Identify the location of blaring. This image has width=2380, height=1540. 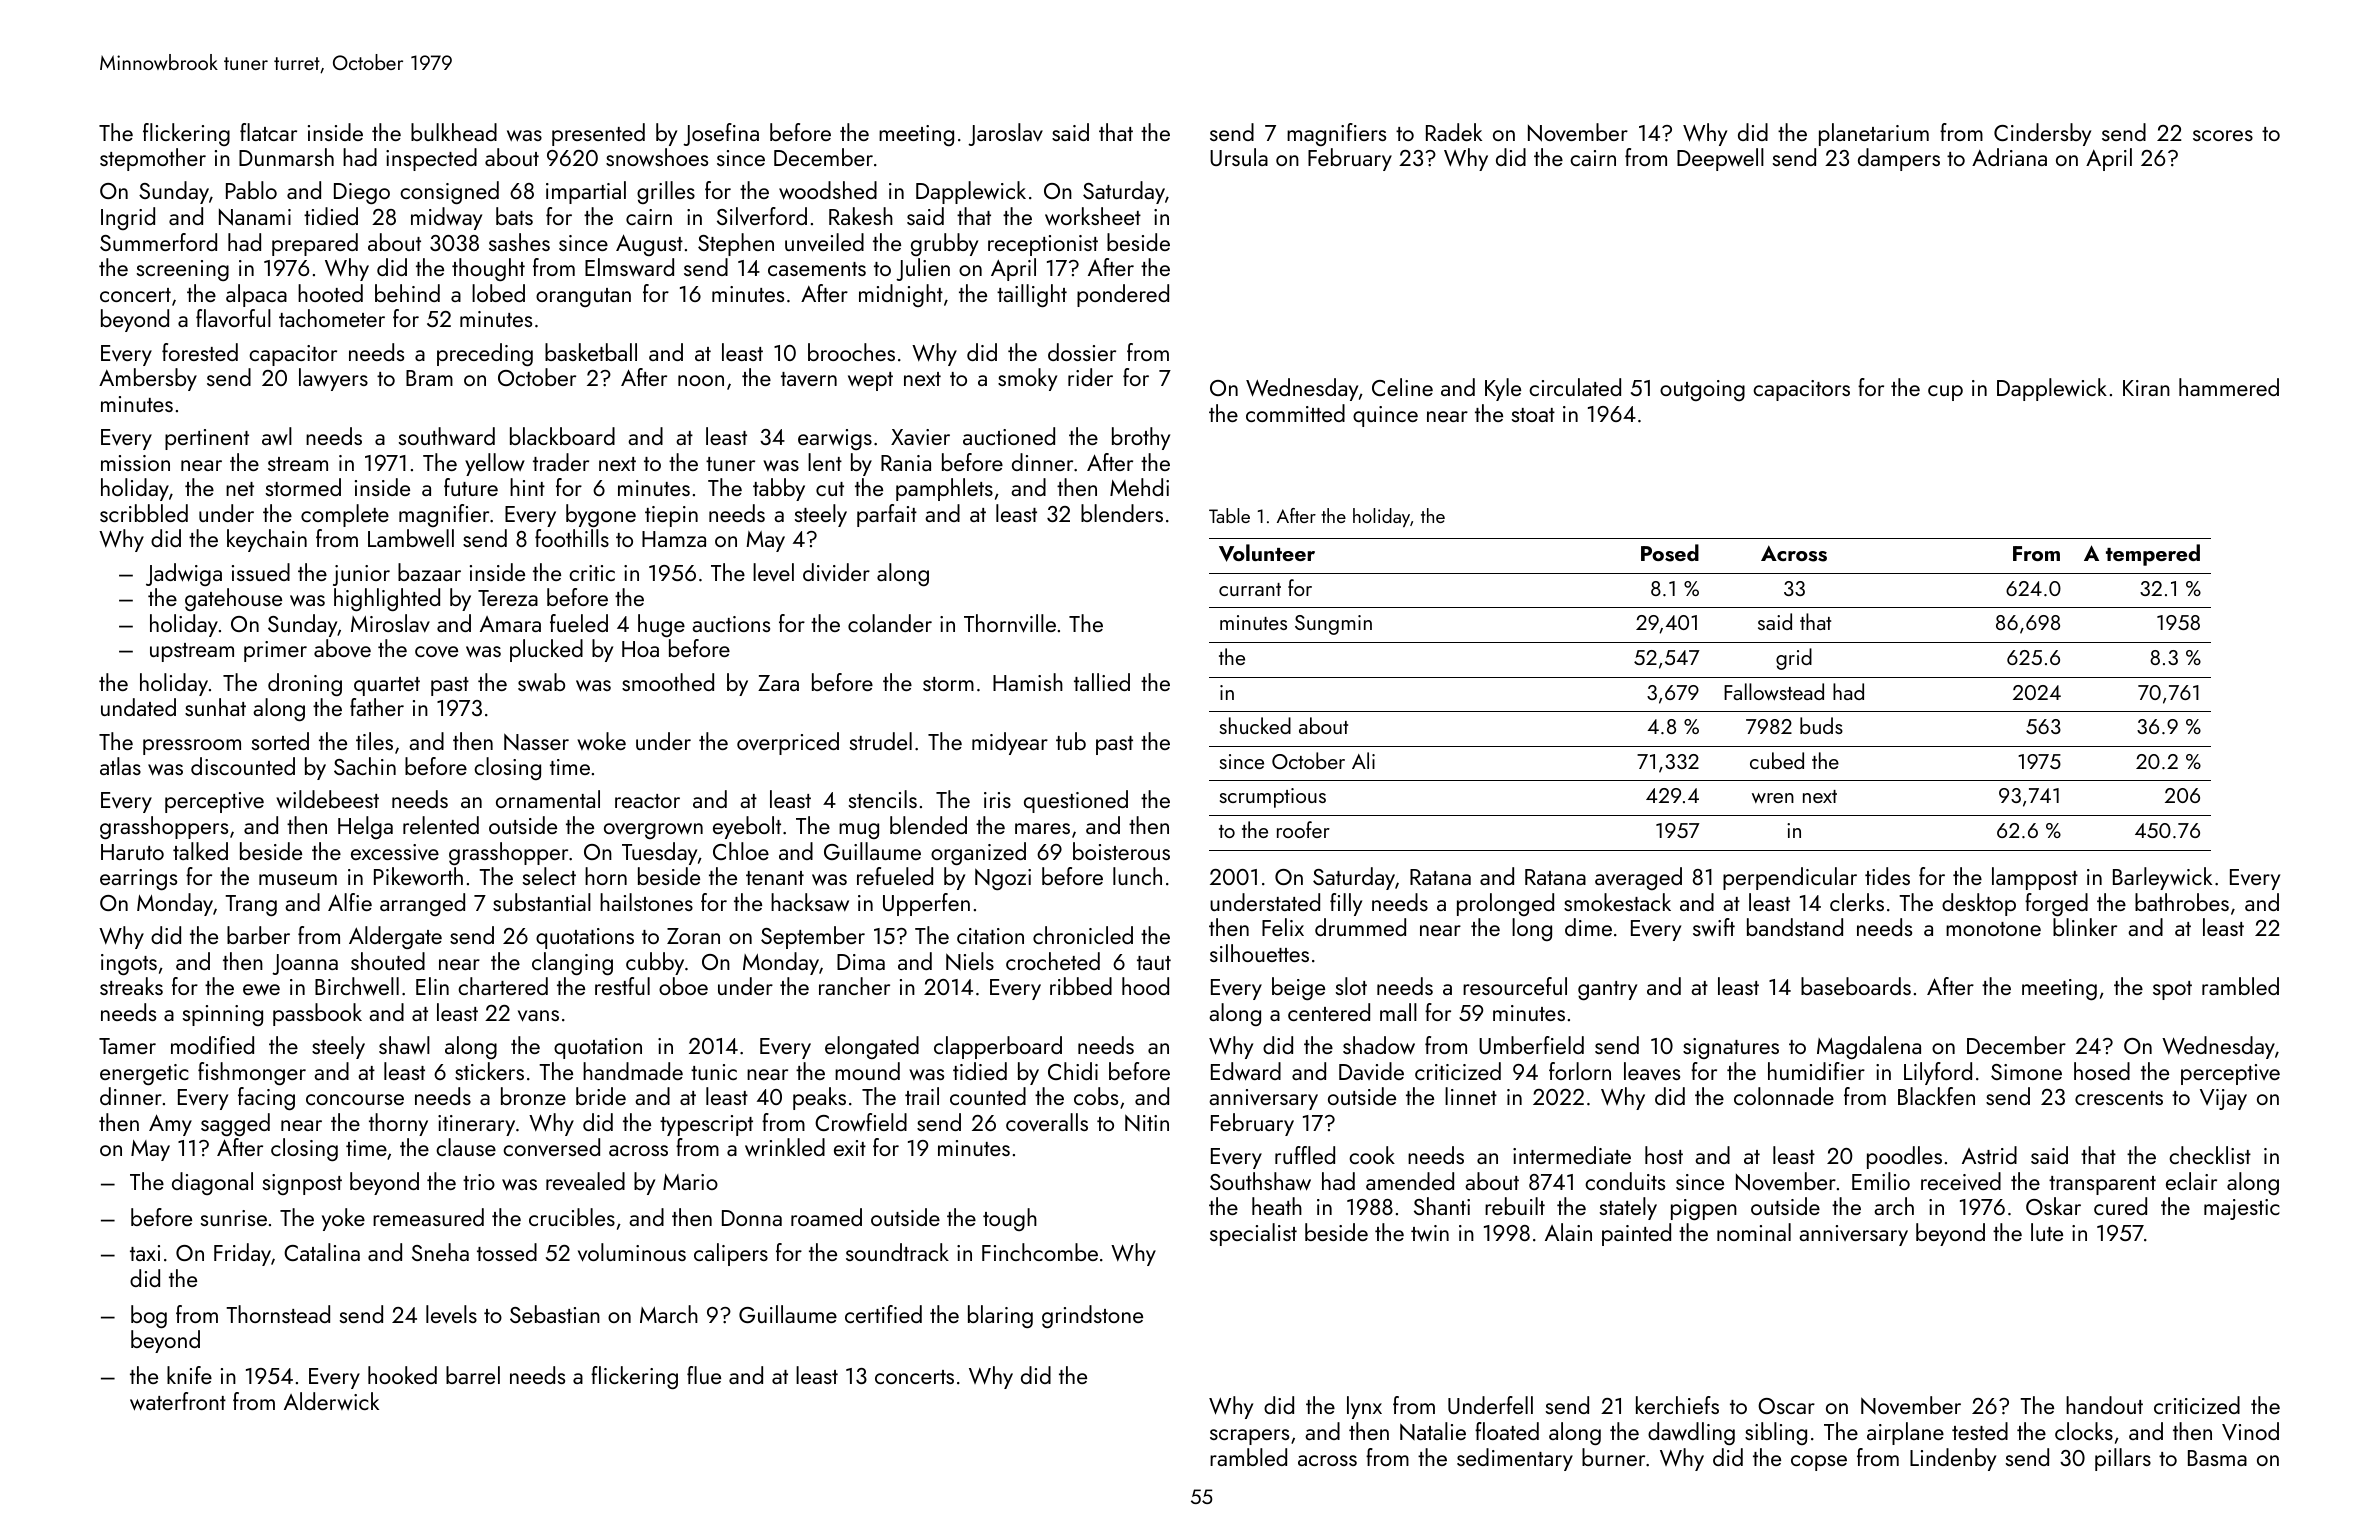
(1000, 1316).
